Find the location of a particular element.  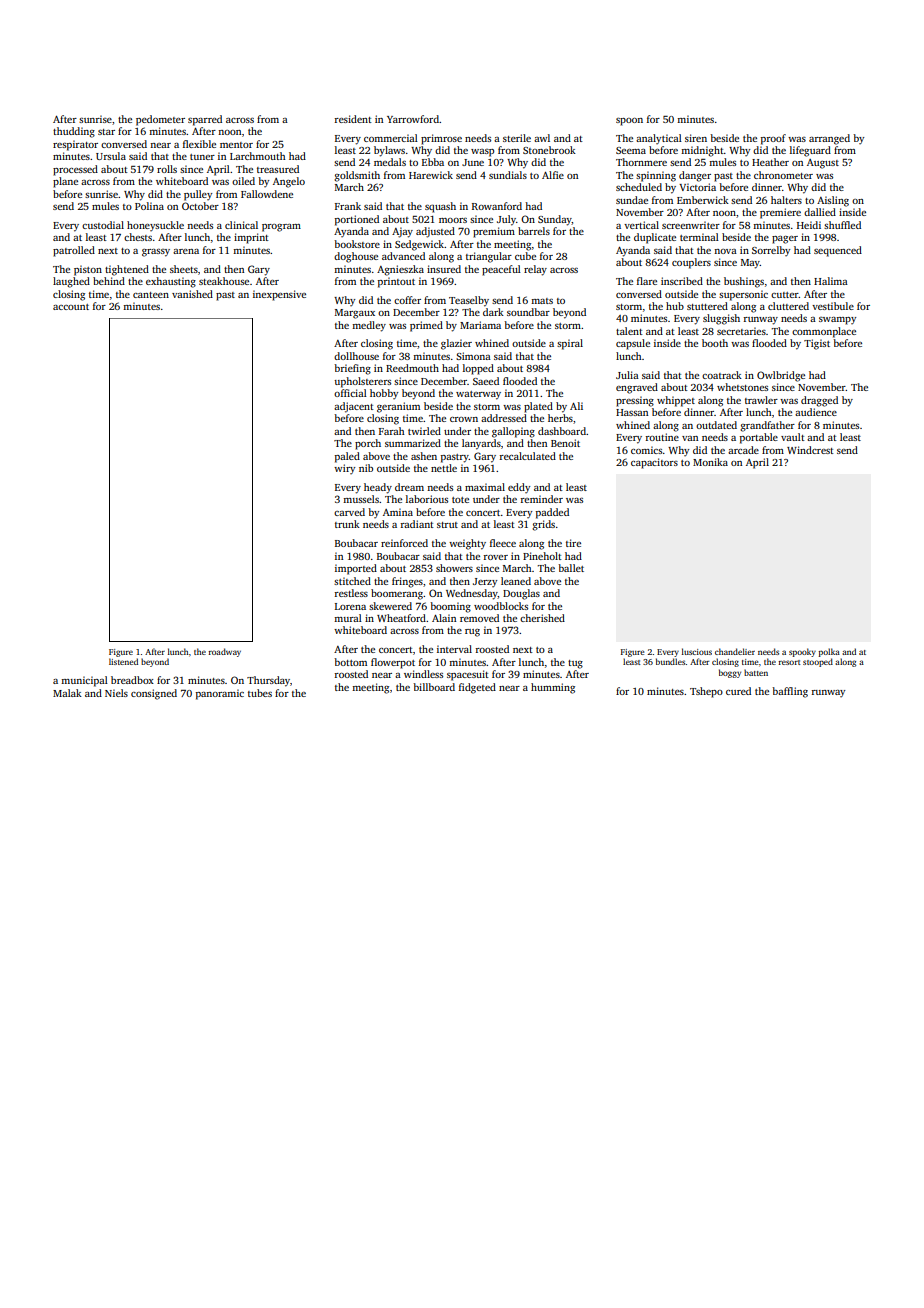

account is located at coordinates (71, 307).
